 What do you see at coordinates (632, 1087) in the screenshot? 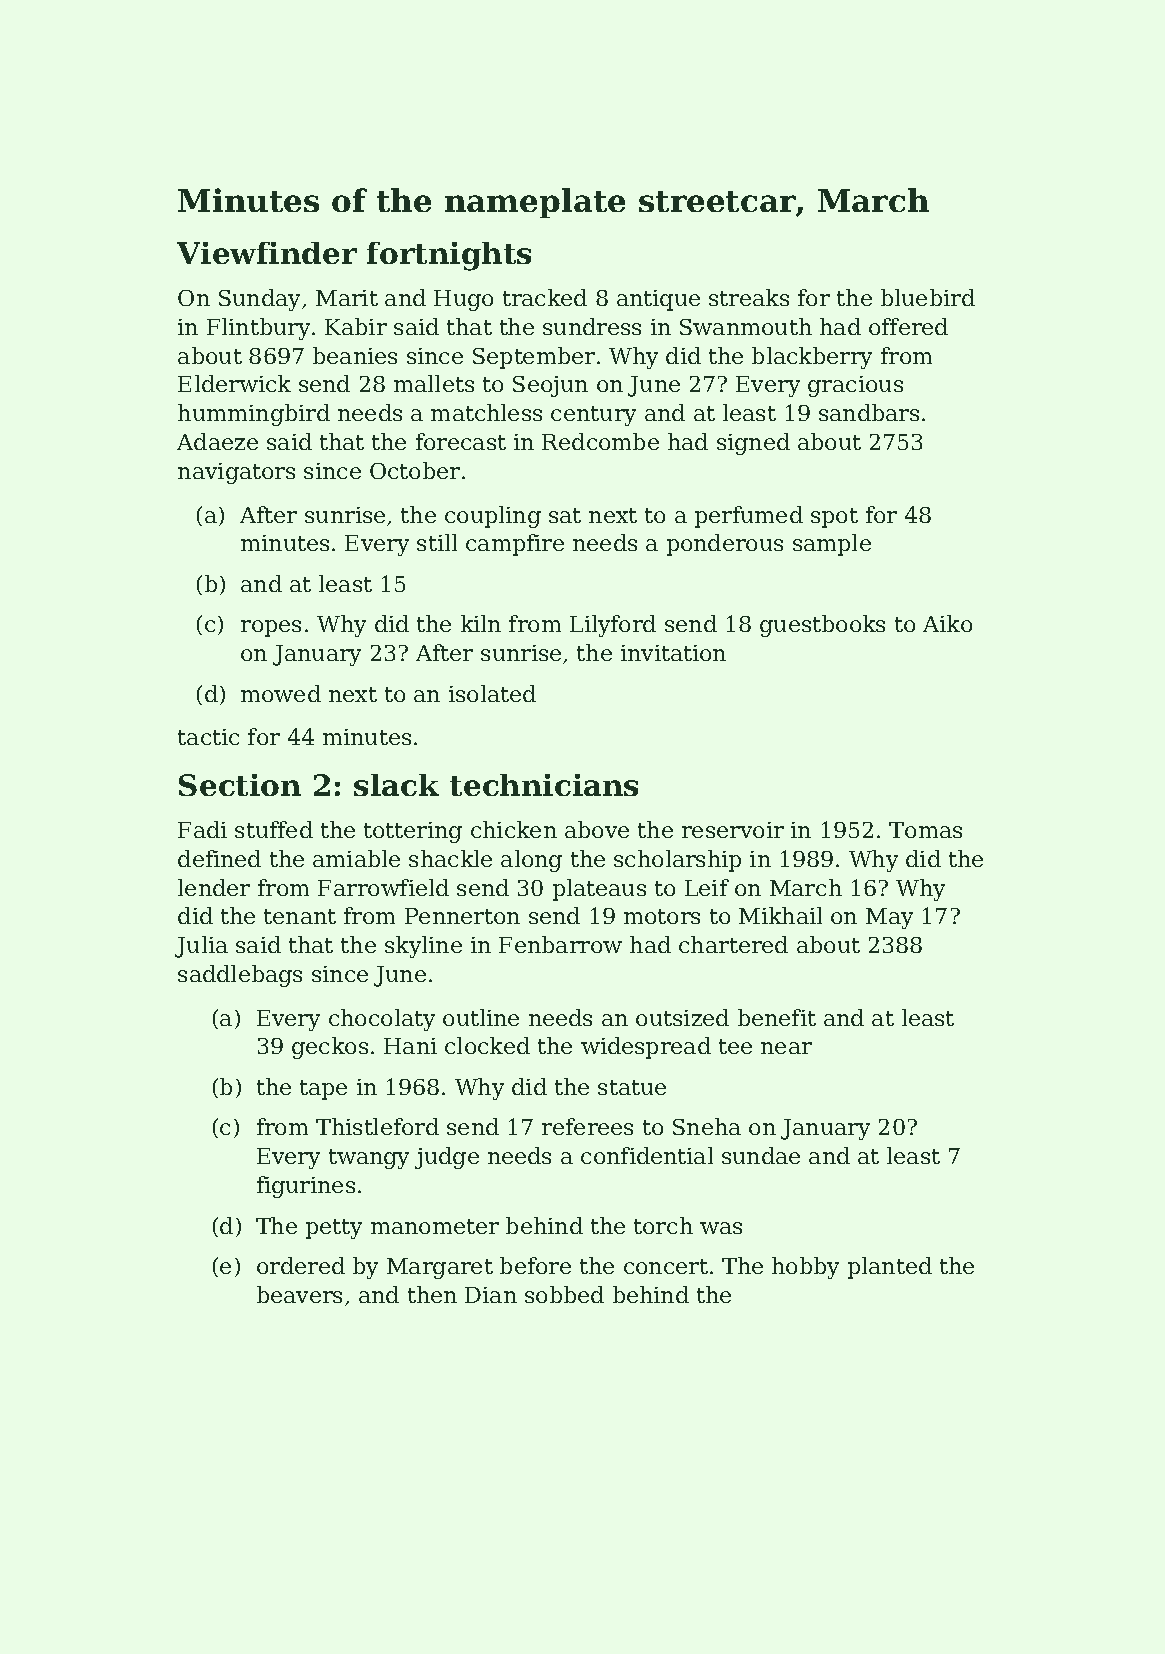
I see `statue` at bounding box center [632, 1087].
